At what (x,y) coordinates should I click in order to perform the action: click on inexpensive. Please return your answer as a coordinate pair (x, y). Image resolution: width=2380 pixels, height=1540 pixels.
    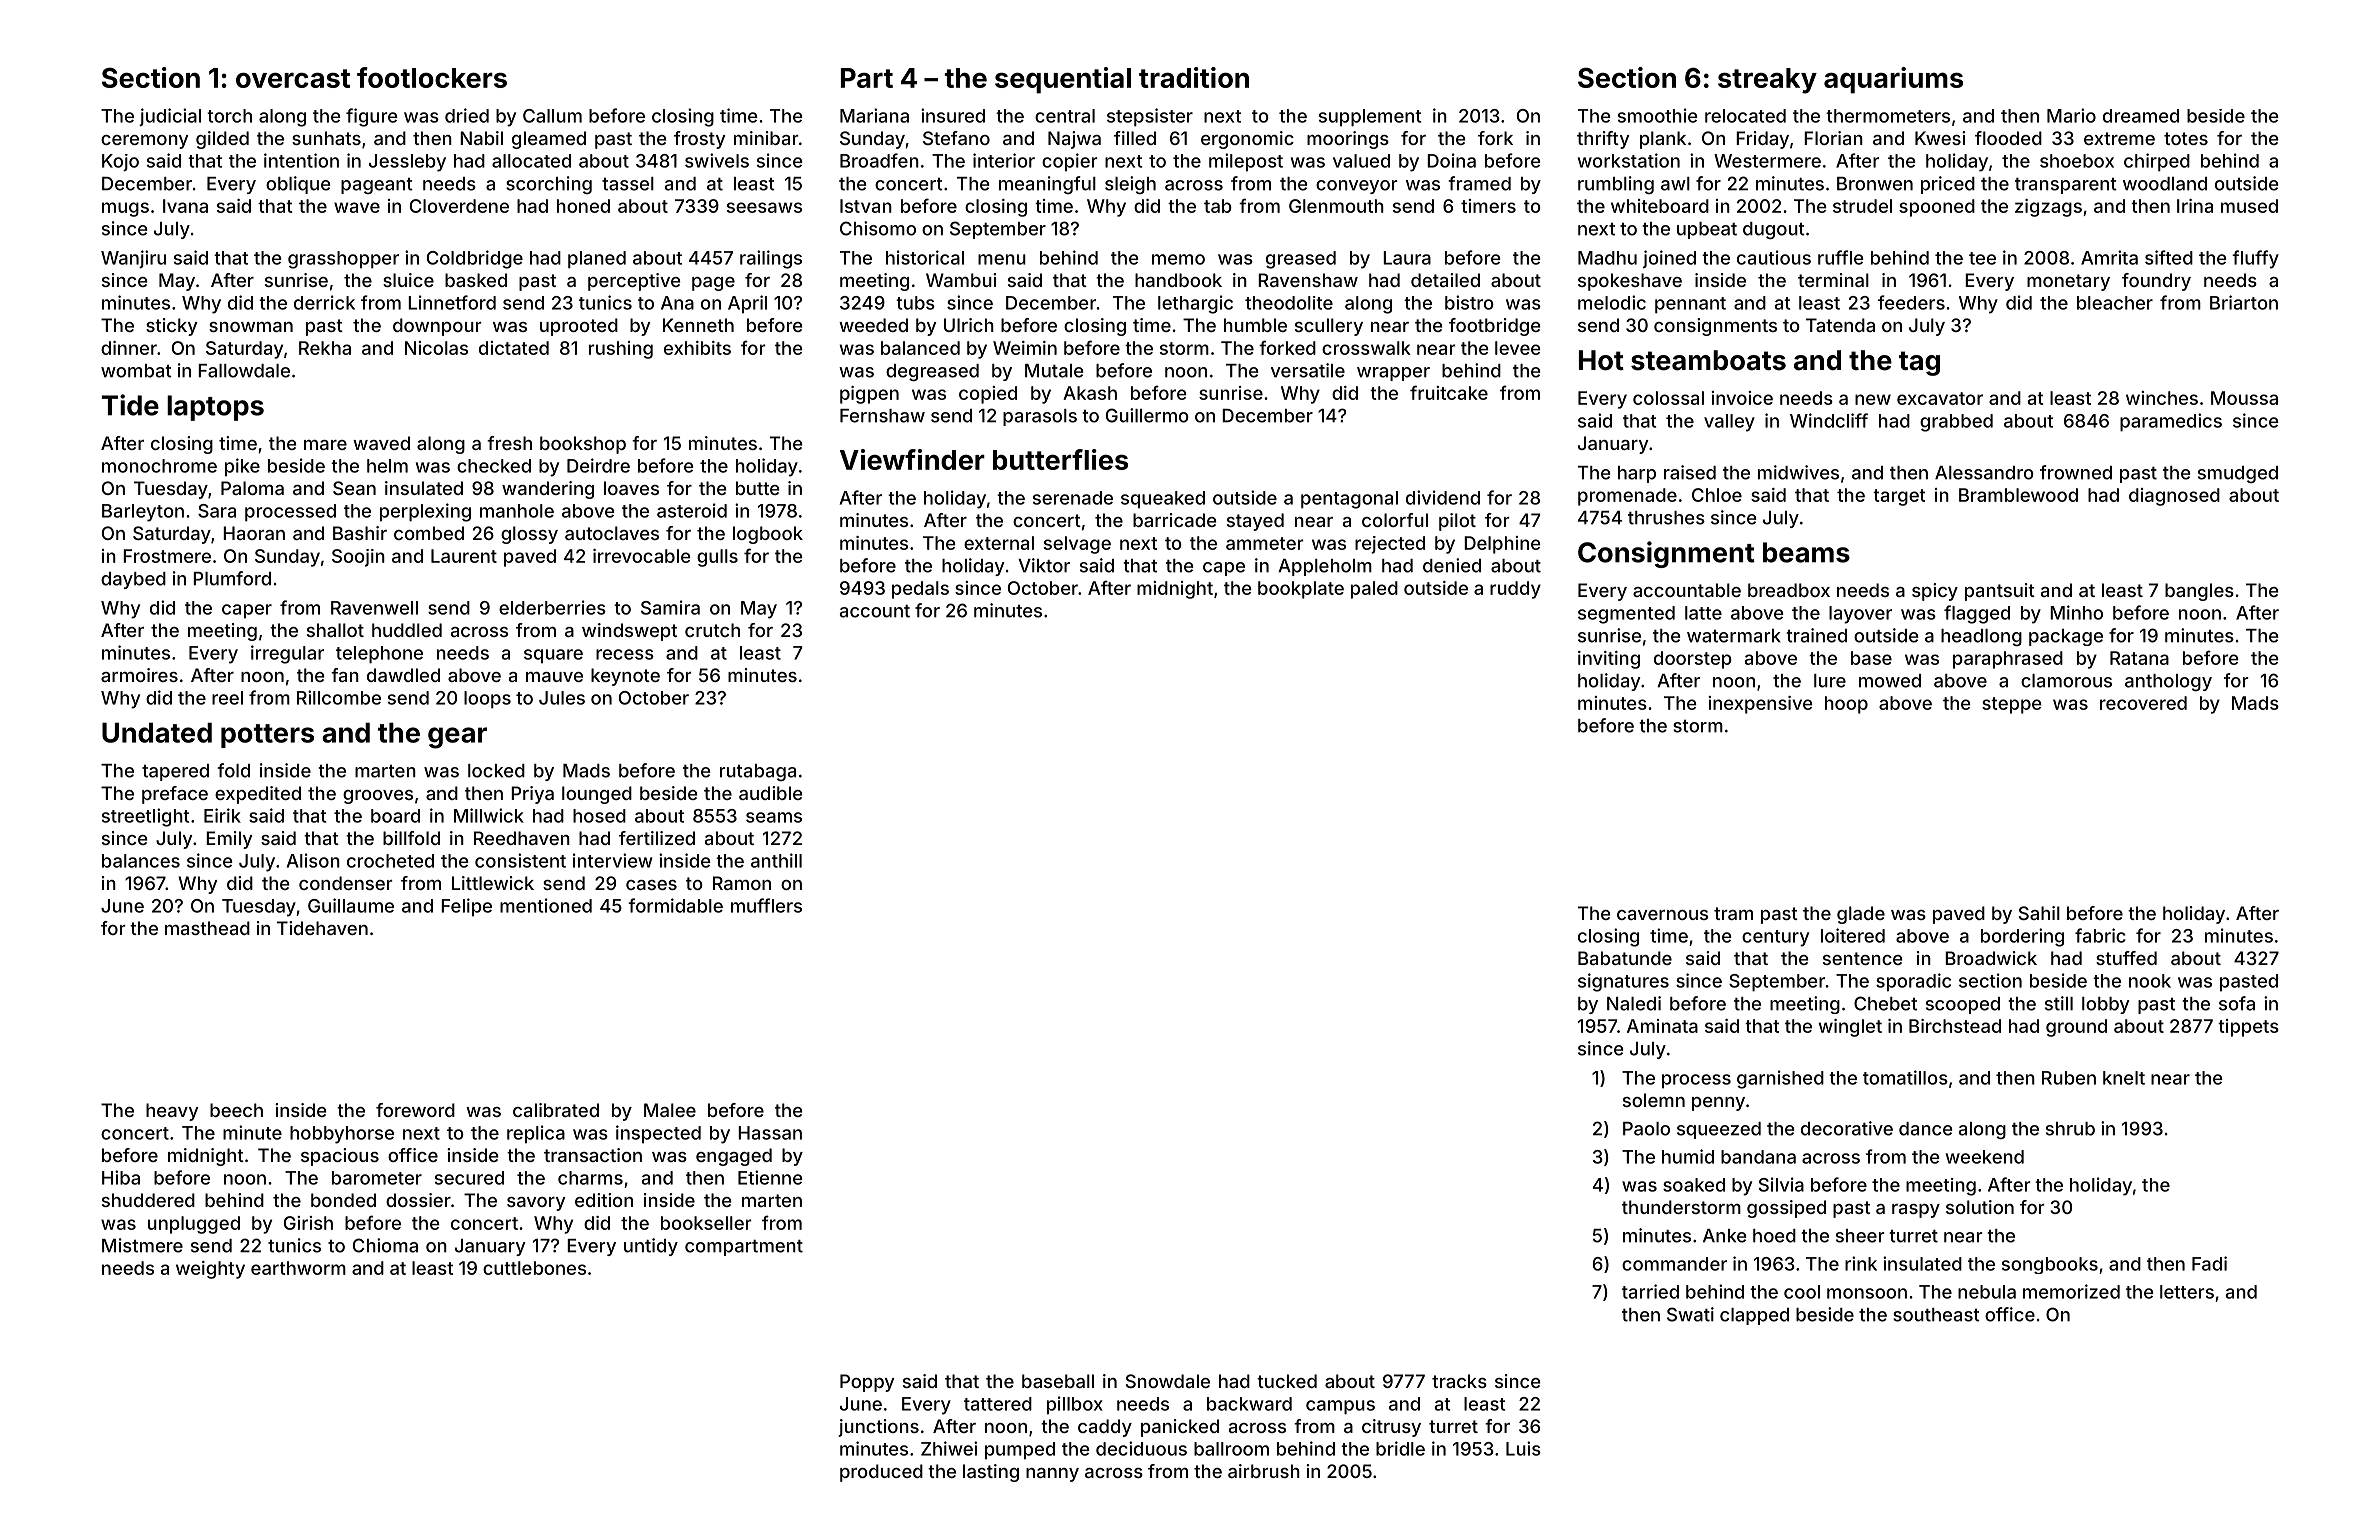
    Looking at the image, I should click on (1760, 705).
